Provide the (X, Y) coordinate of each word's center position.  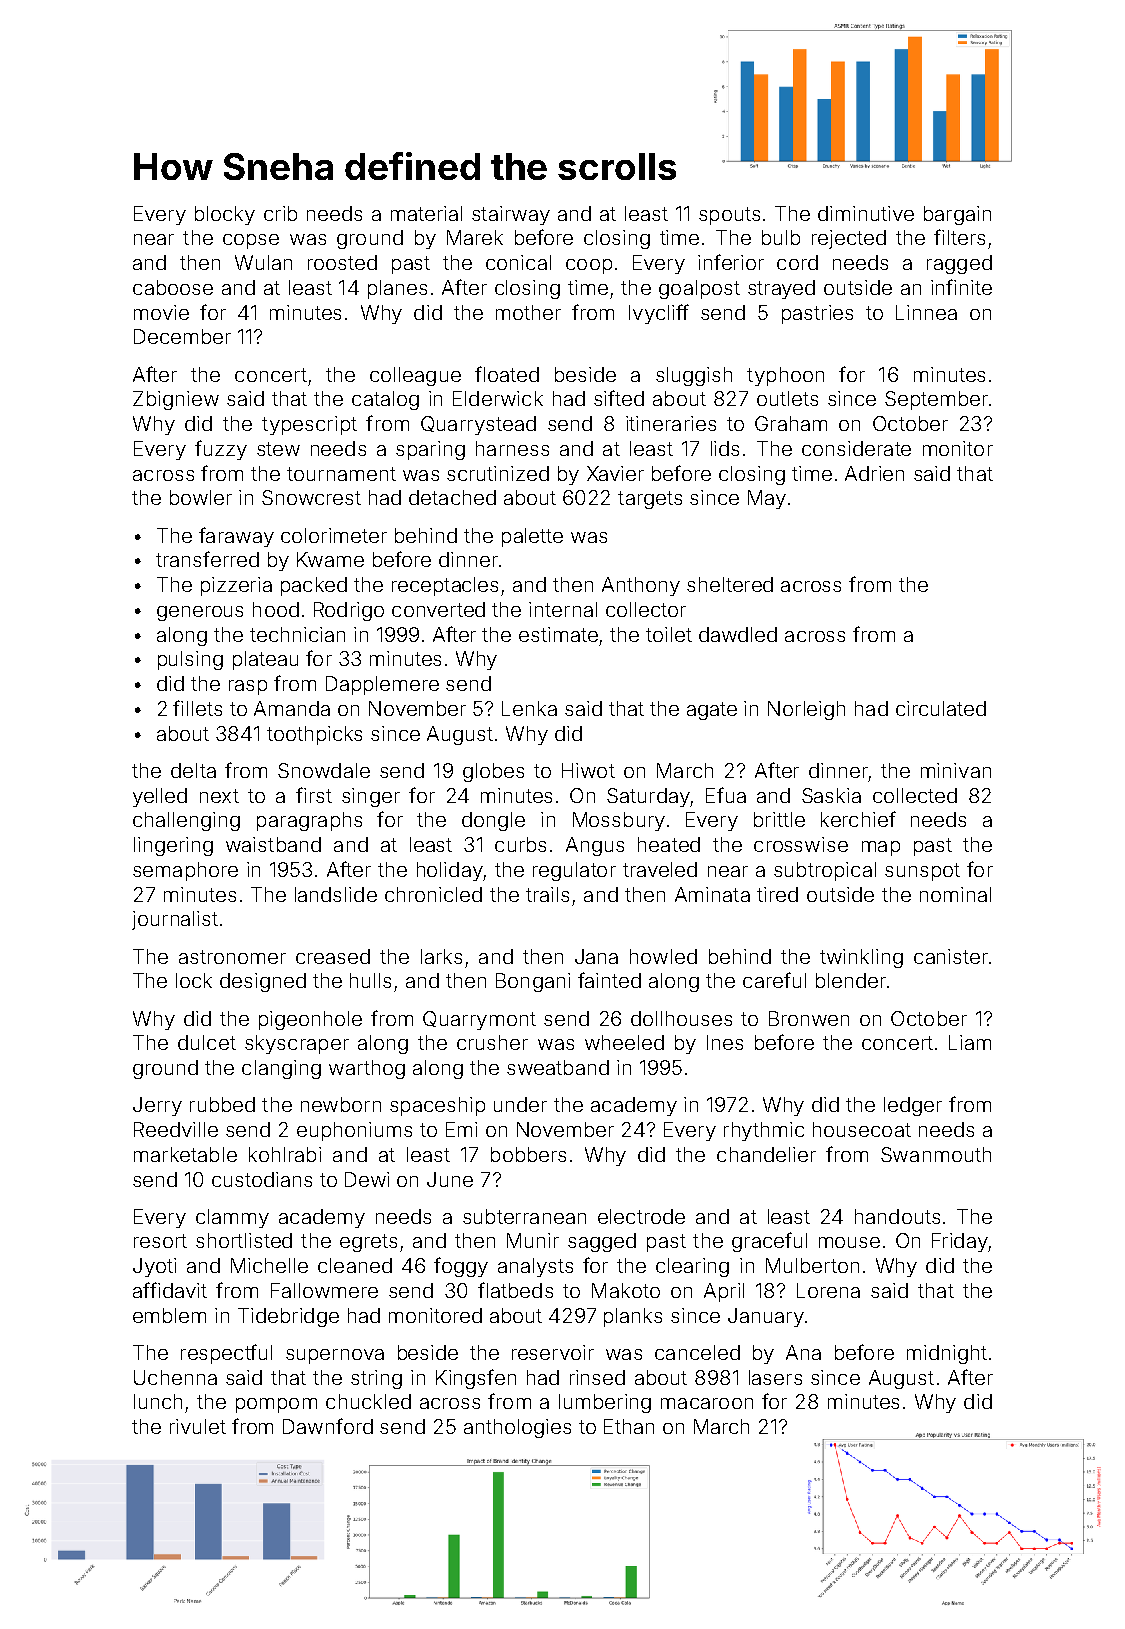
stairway (511, 215)
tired (777, 894)
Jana (596, 956)
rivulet (198, 1426)
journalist (175, 920)
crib (280, 213)
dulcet (207, 1042)
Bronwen (809, 1018)
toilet (669, 634)
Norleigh (806, 710)
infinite (961, 287)
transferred (207, 559)
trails (547, 894)
